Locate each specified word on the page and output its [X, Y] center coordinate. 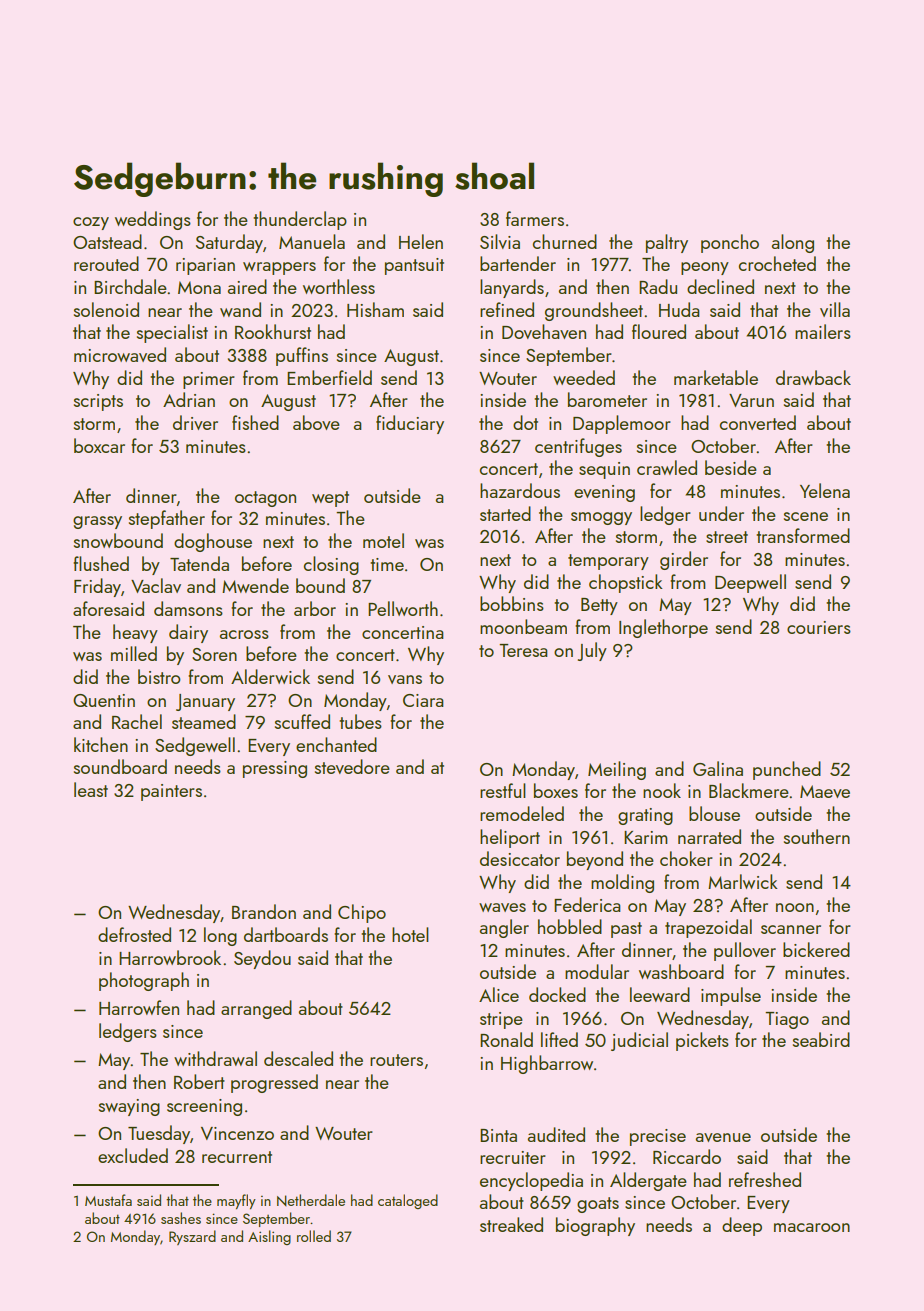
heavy [135, 633]
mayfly [236, 1201]
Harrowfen [139, 1007]
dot [525, 422]
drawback [813, 377]
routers [396, 1060]
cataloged [408, 1201]
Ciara [423, 700]
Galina [718, 768]
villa [835, 309]
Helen [421, 241]
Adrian [189, 399]
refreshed [765, 1179]
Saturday [229, 243]
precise [658, 1137]
